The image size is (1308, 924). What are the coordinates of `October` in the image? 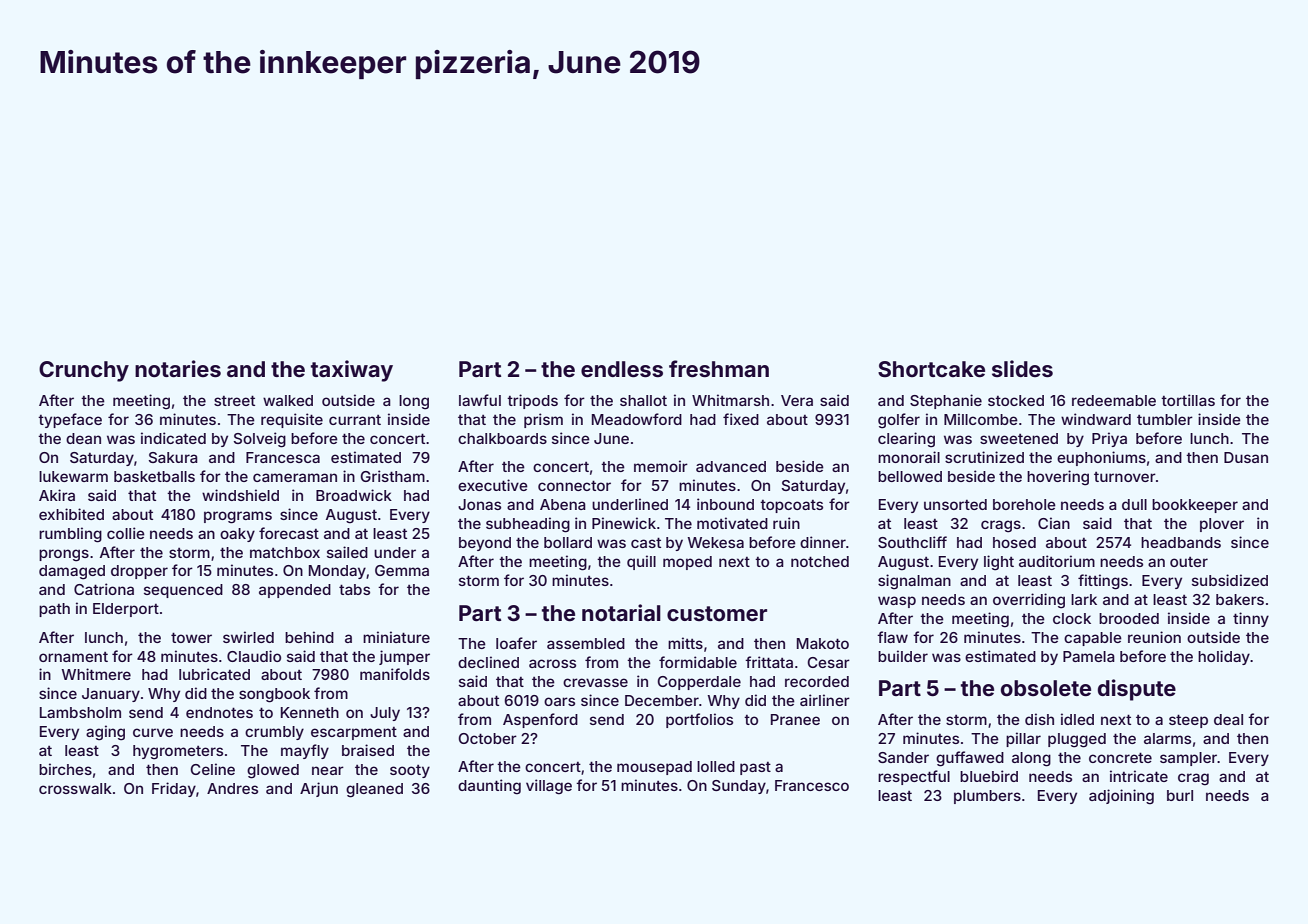 It's located at (487, 738).
